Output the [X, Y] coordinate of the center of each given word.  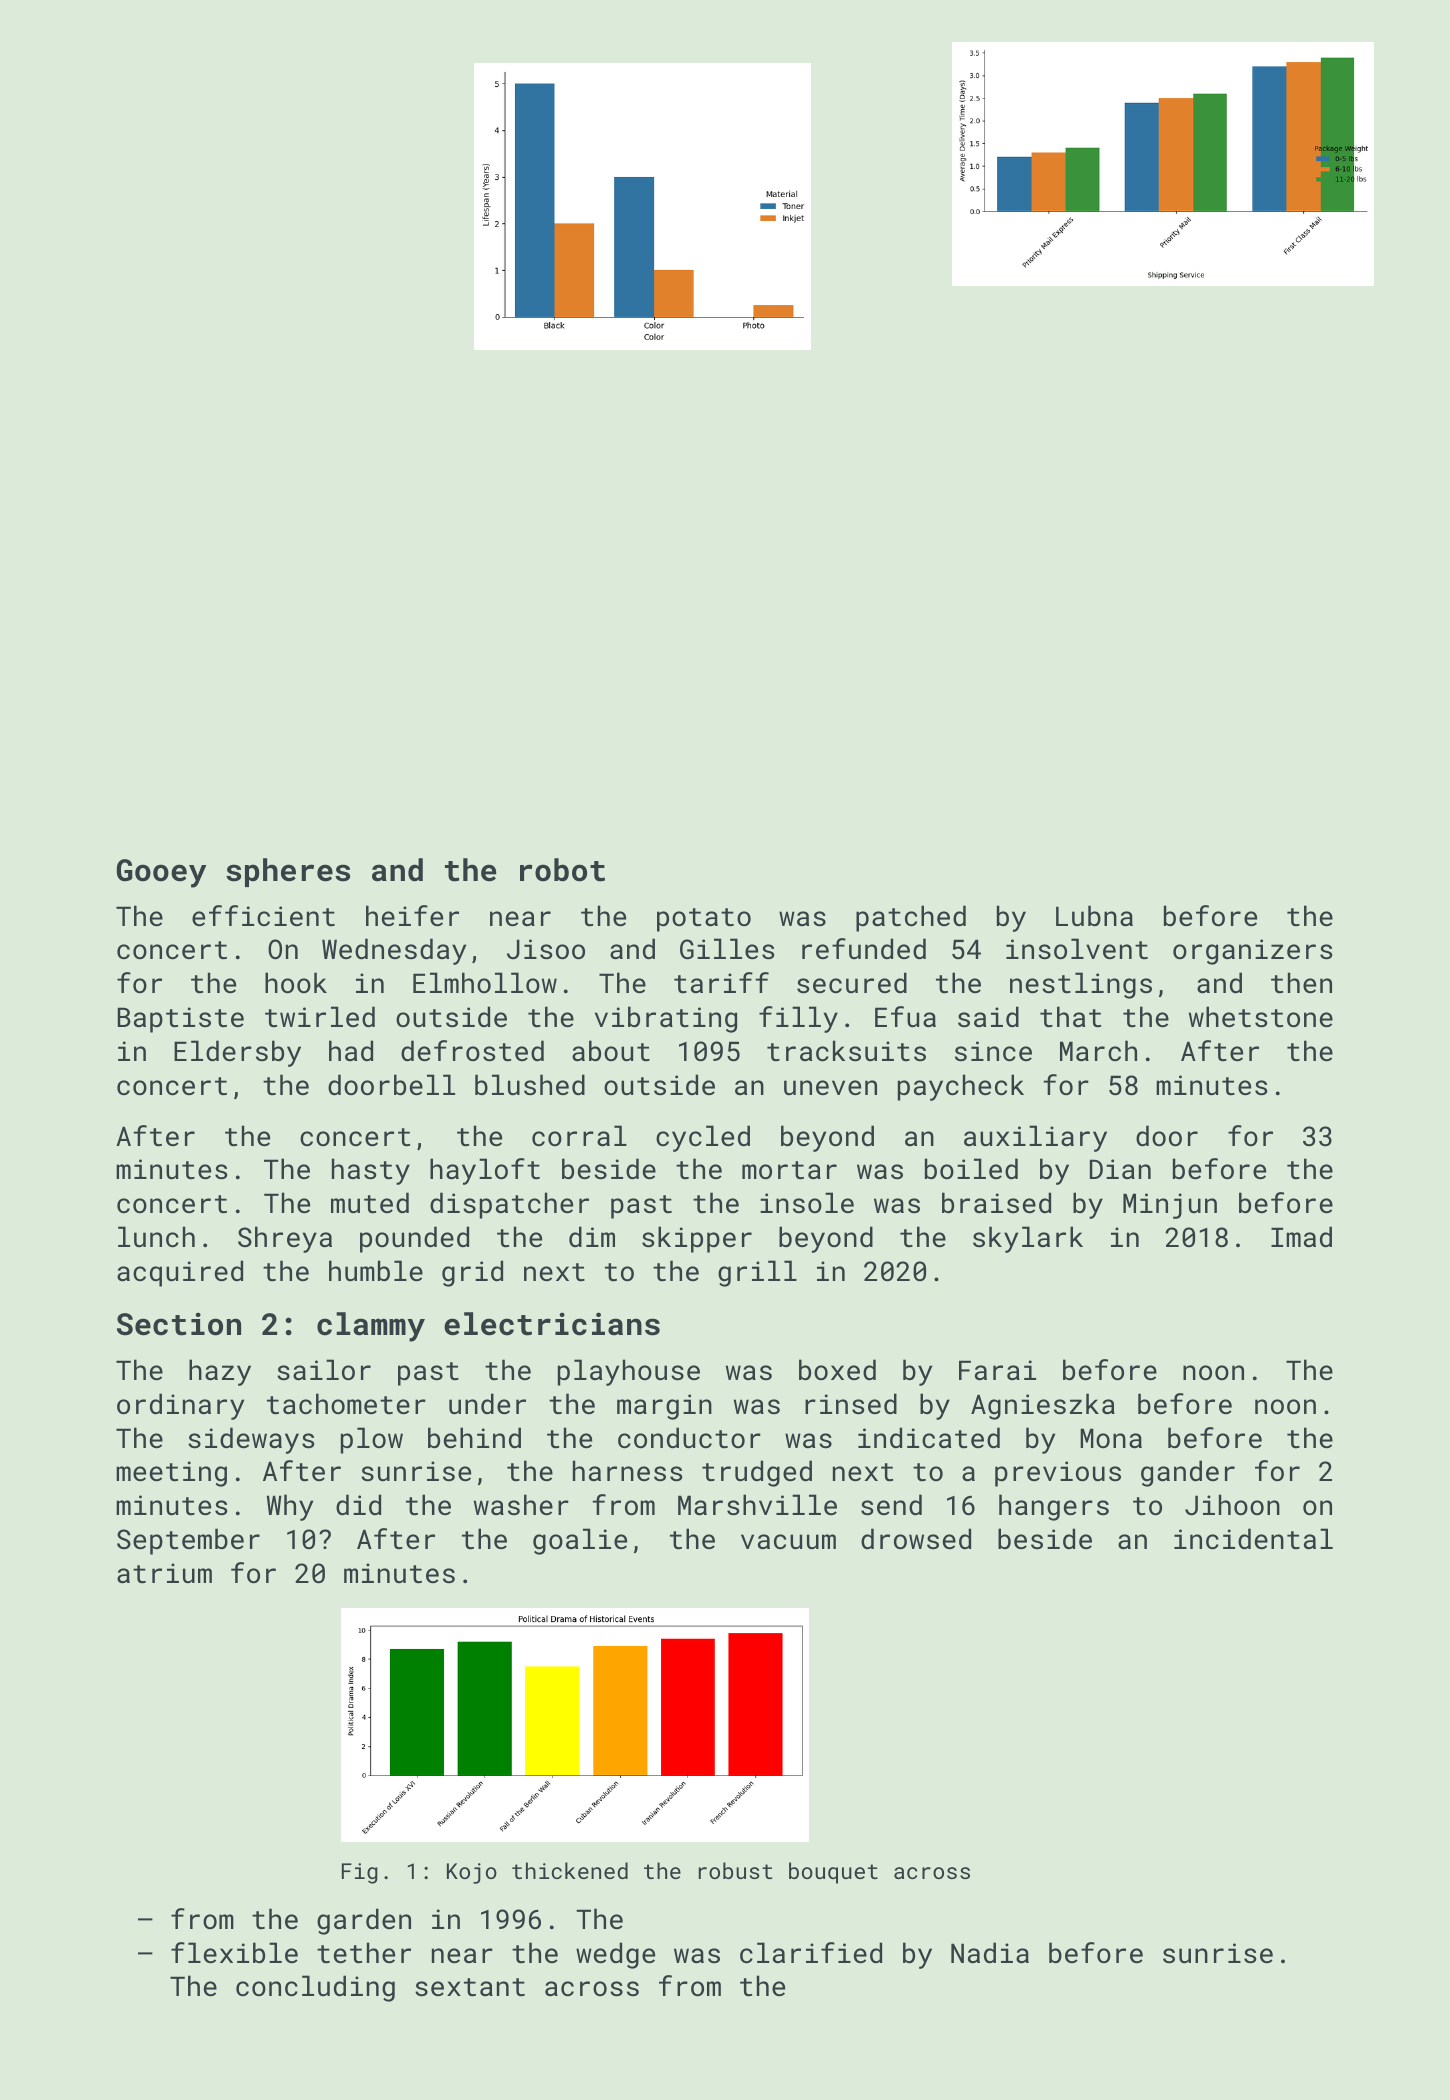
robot [562, 870]
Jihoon [1232, 1504]
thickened [570, 1870]
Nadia [990, 1952]
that [1070, 1017]
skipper [697, 1239]
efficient [263, 915]
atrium [164, 1573]
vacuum [788, 1541]
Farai [997, 1370]
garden [364, 1921]
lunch [156, 1236]
